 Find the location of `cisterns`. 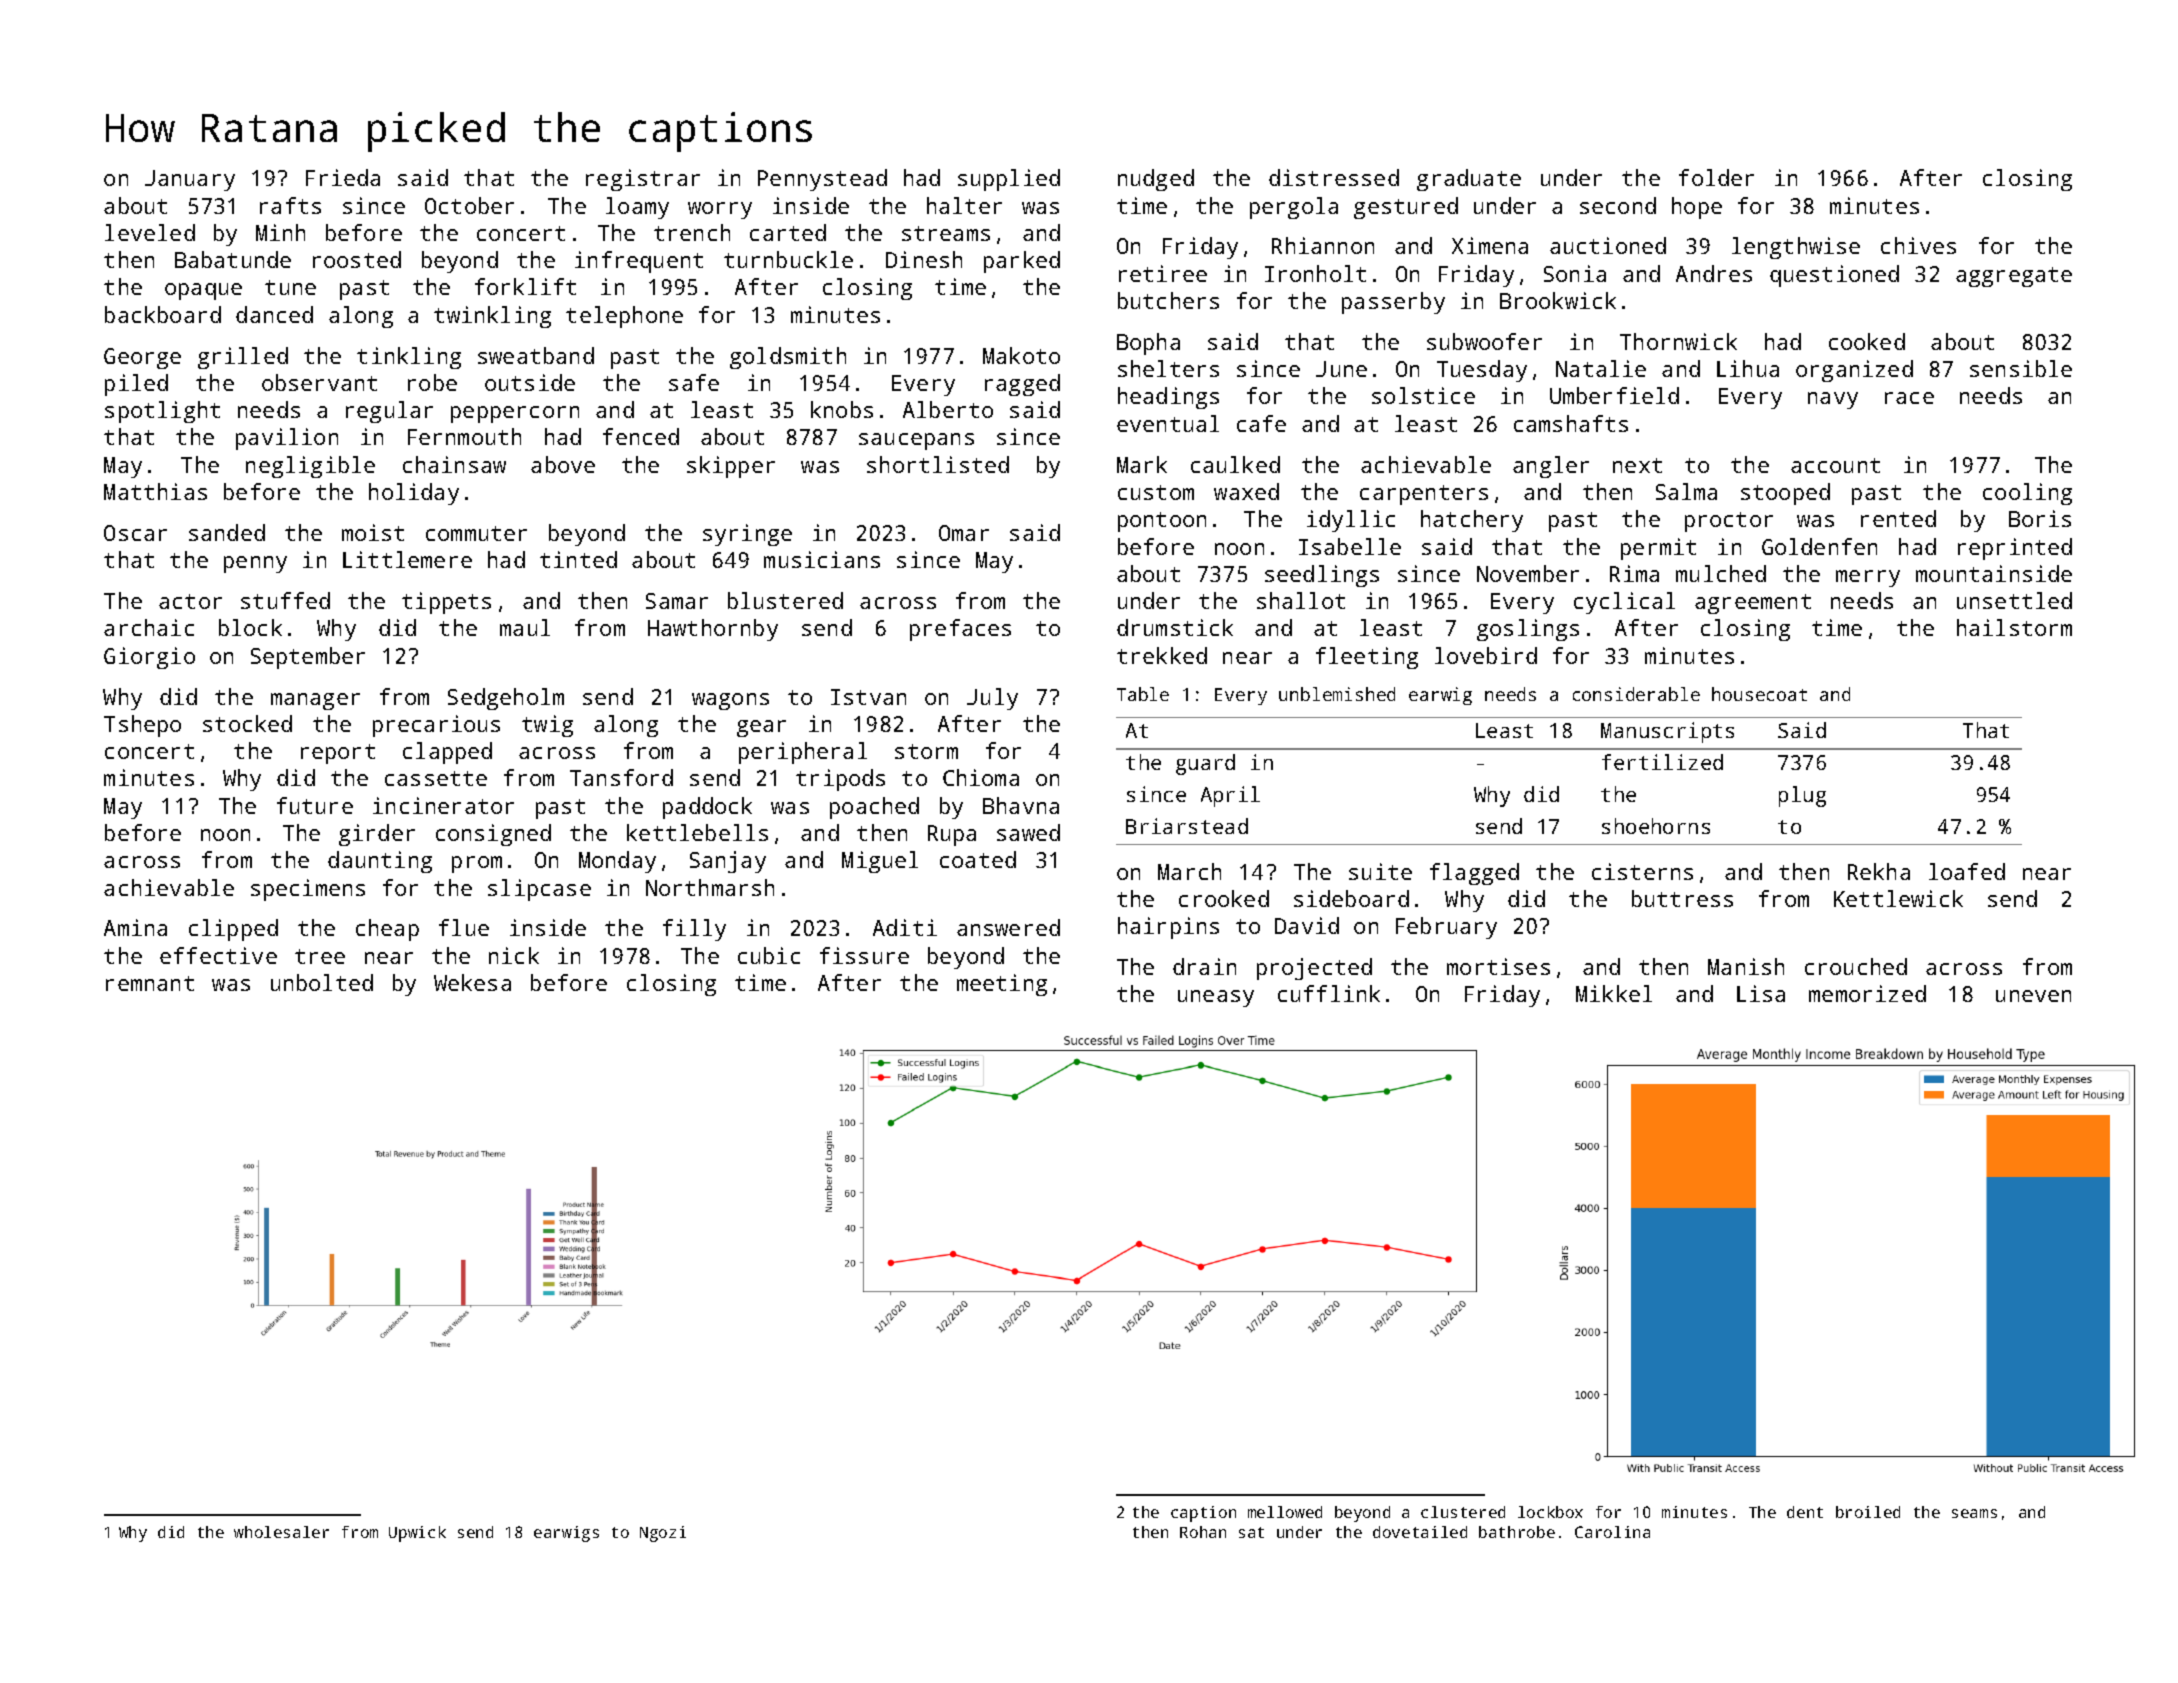

cisterns is located at coordinates (1642, 871).
